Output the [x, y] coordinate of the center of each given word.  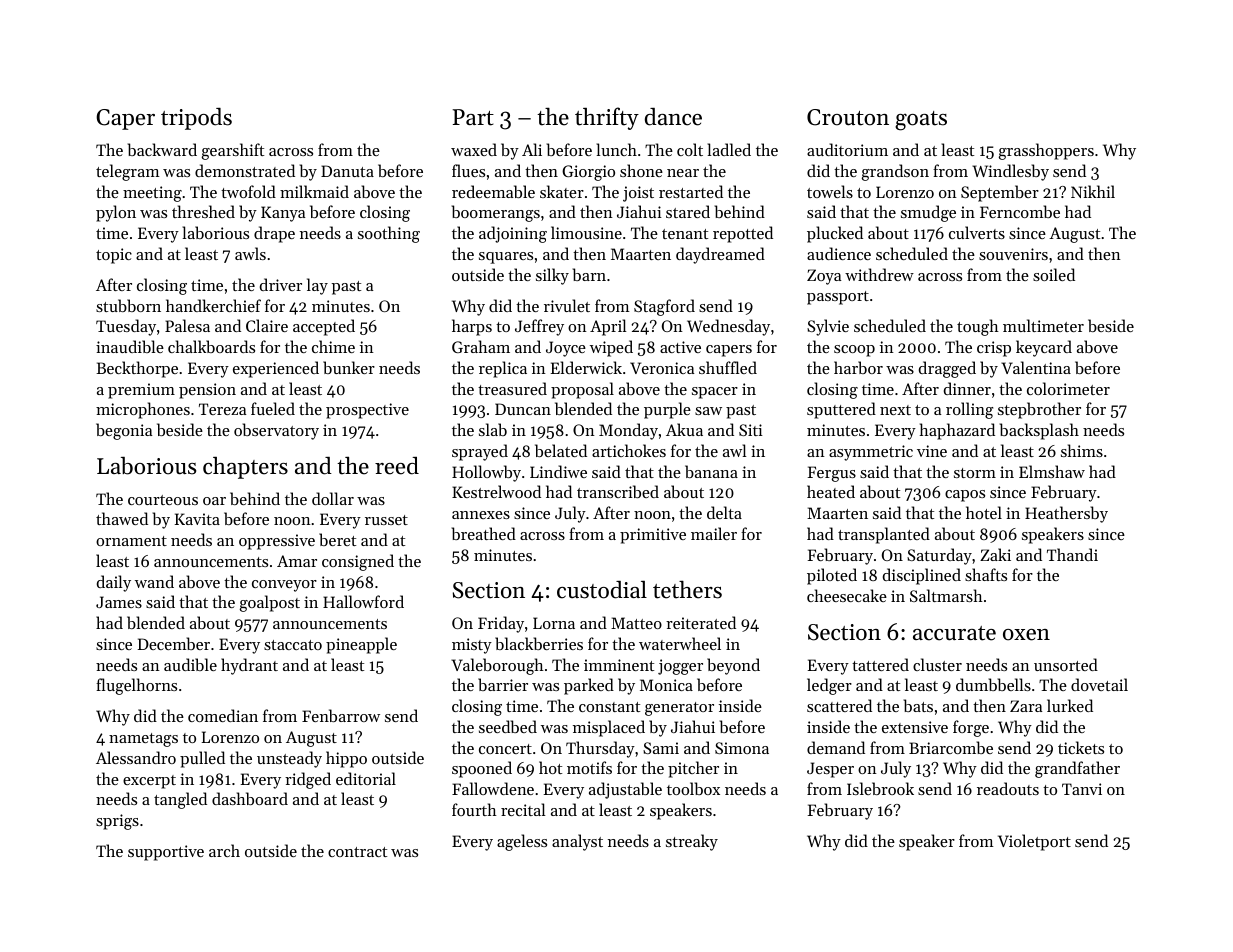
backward [162, 149]
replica [503, 369]
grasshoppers [1046, 151]
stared [688, 211]
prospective [367, 411]
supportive [166, 853]
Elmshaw [1052, 471]
